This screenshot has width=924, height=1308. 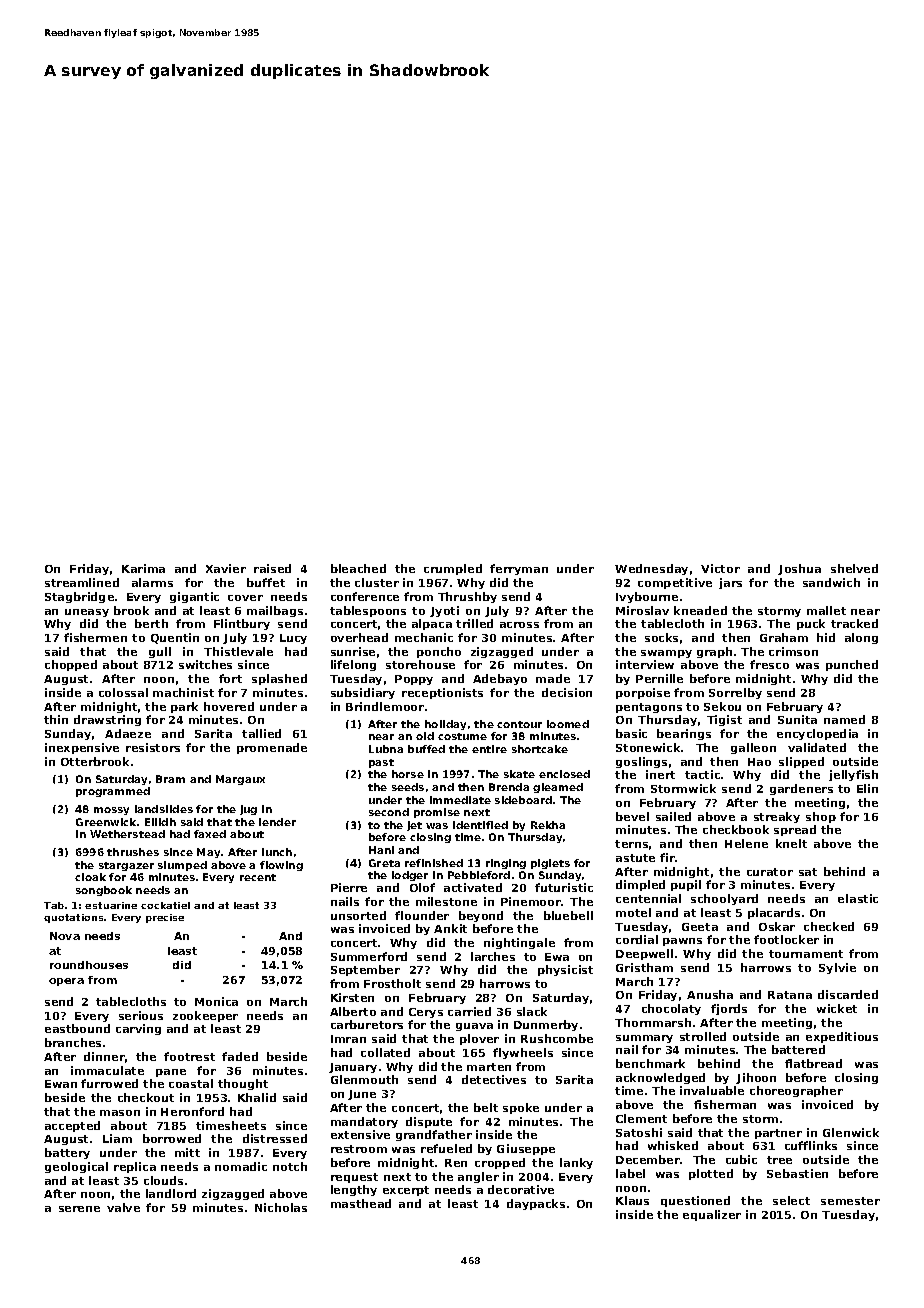 I want to click on serene, so click(x=79, y=1209).
